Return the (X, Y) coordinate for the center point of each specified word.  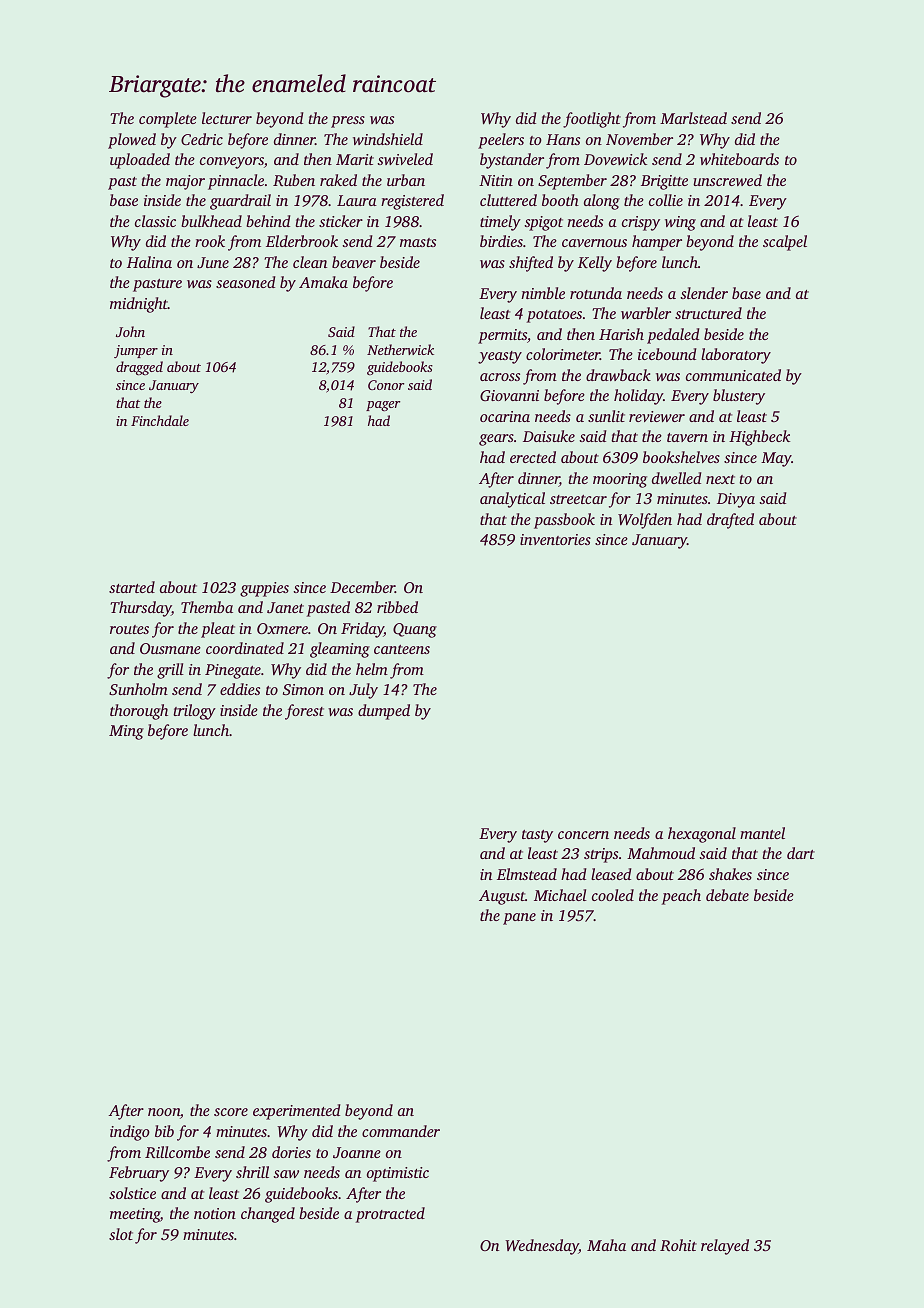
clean (310, 262)
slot (121, 1234)
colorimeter (563, 354)
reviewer (657, 416)
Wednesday (542, 1247)
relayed (725, 1247)
